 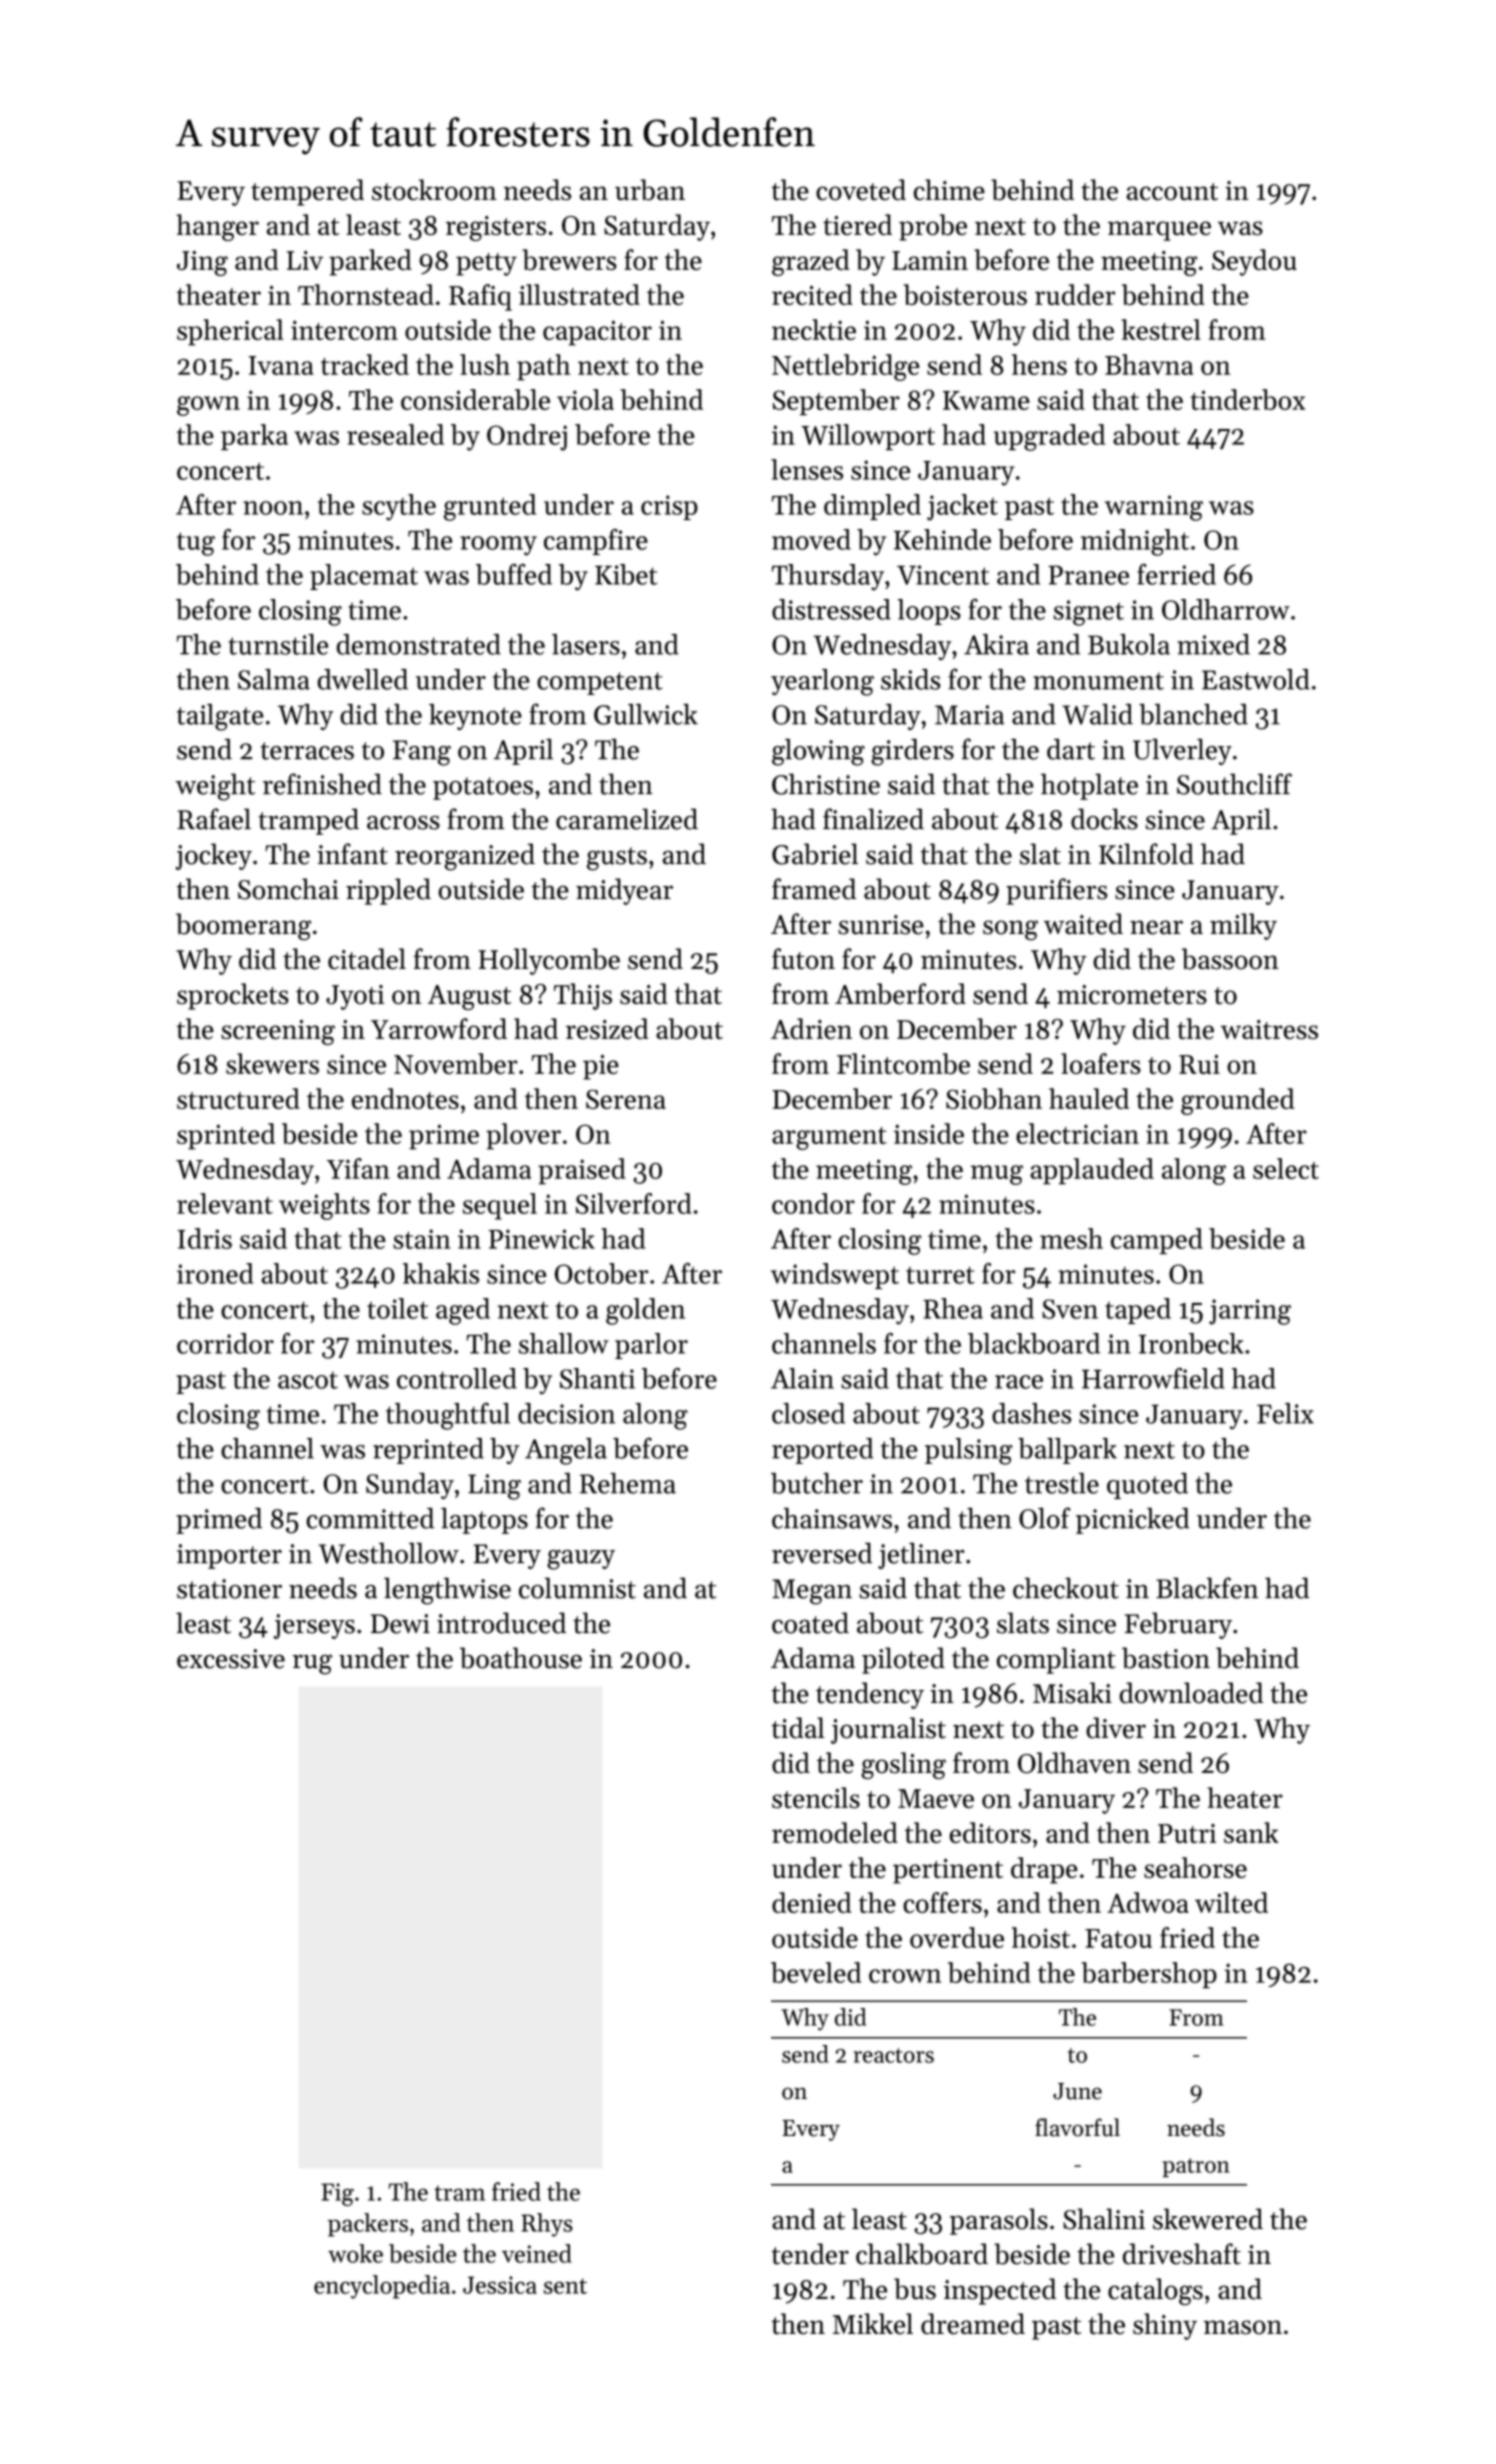 What do you see at coordinates (363, 679) in the screenshot?
I see `dwelled` at bounding box center [363, 679].
